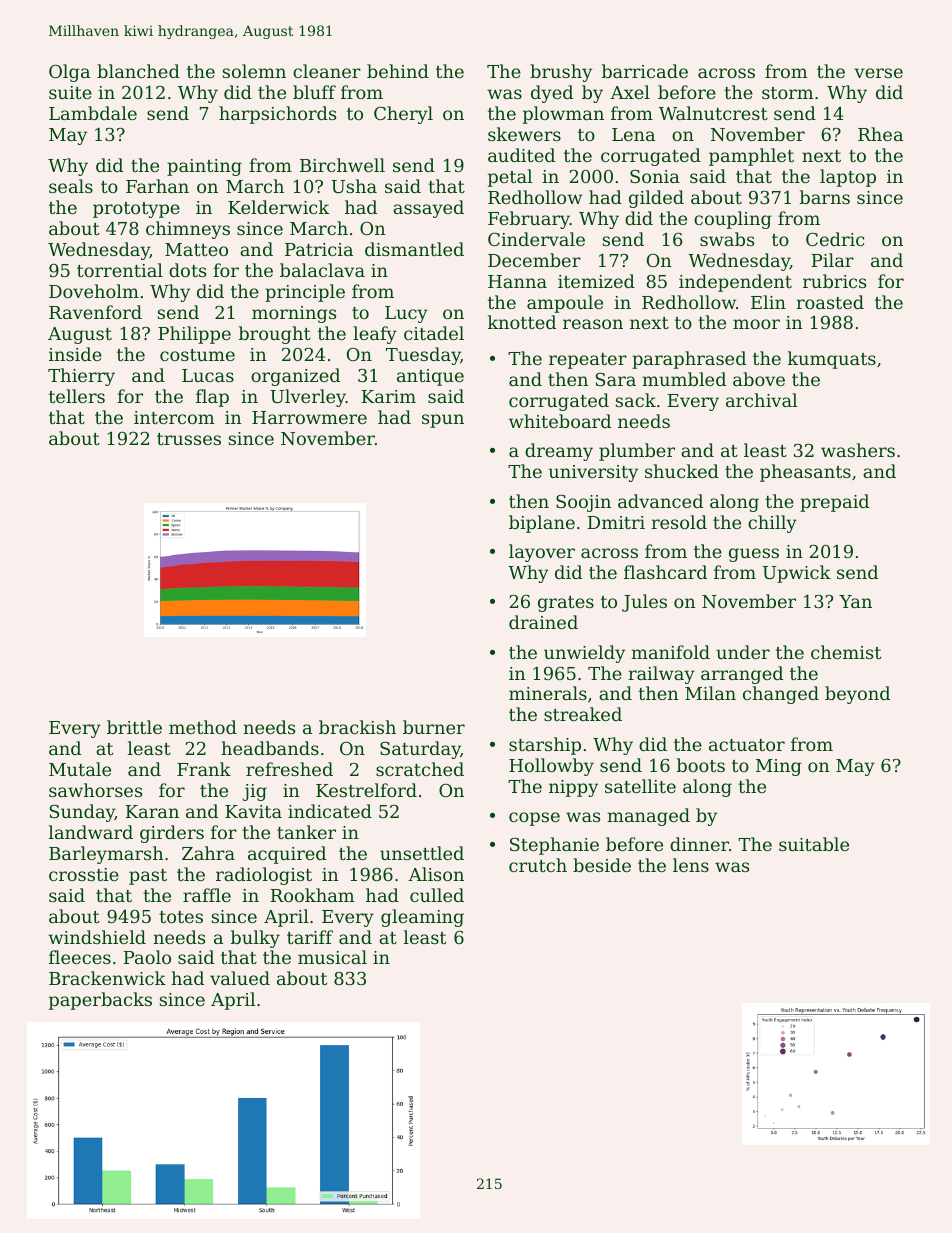 This screenshot has height=1233, width=952. What do you see at coordinates (825, 197) in the screenshot?
I see `barns` at bounding box center [825, 197].
